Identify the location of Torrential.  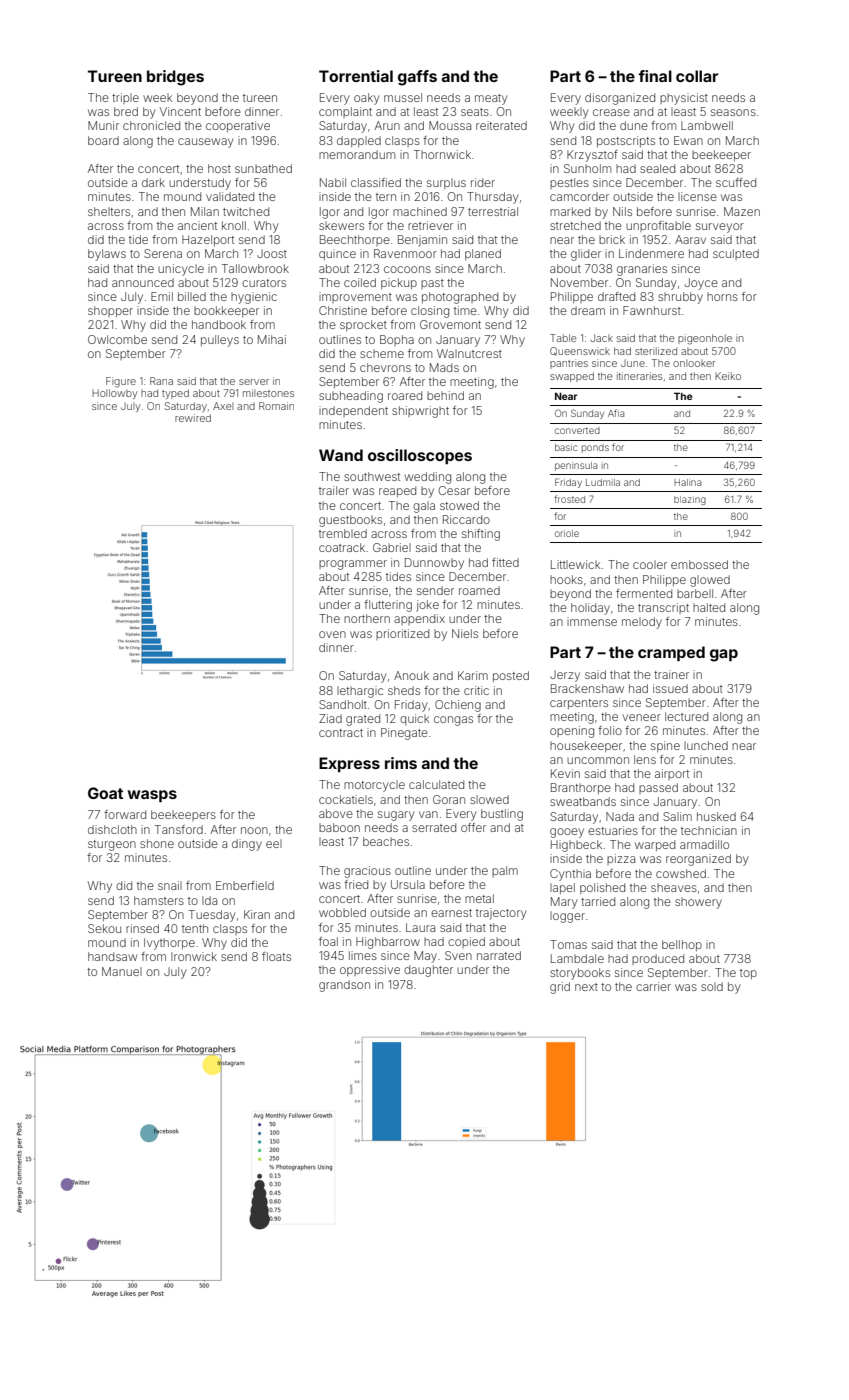
(356, 76).
